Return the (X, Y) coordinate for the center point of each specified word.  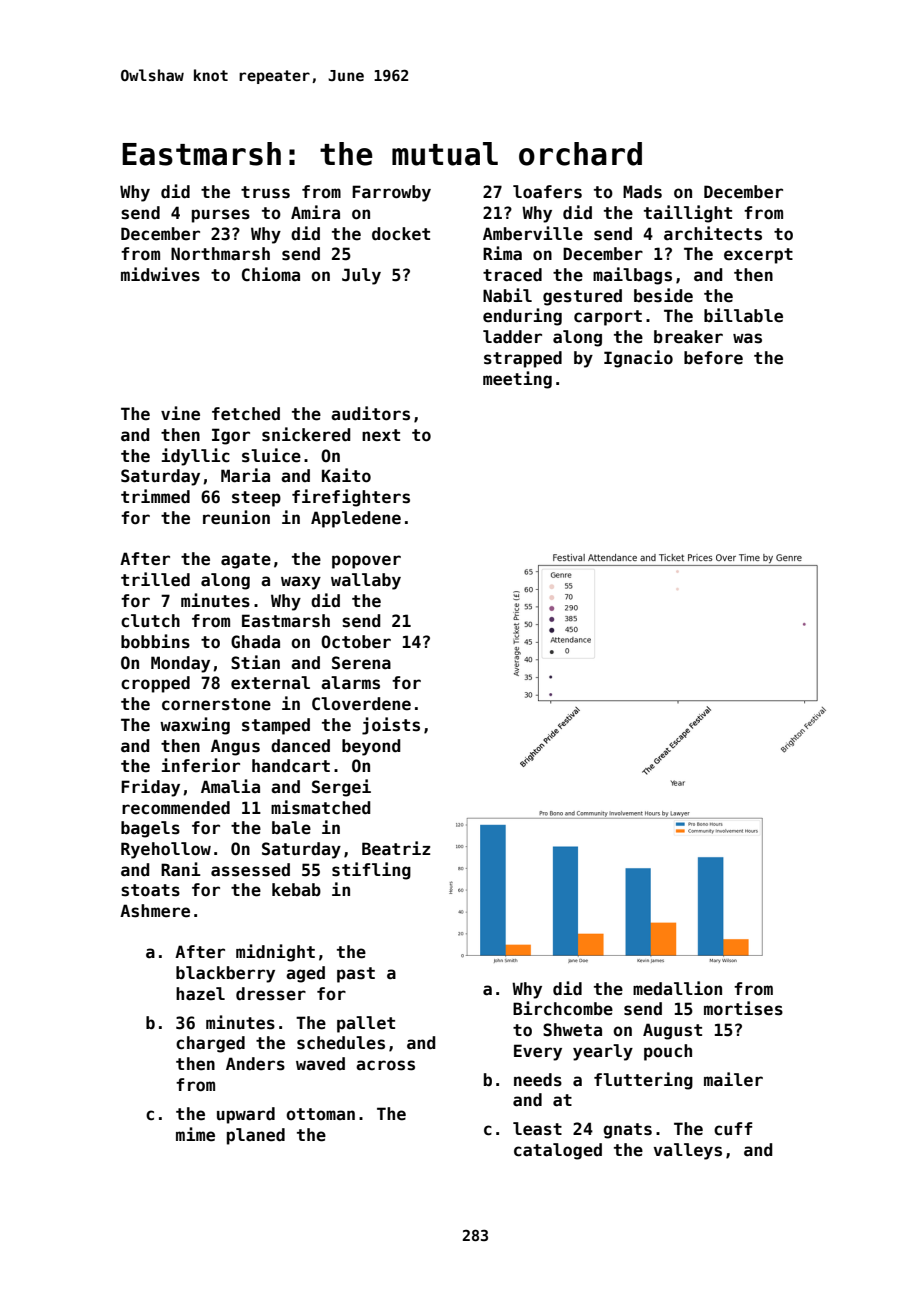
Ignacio (638, 359)
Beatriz (396, 848)
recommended (176, 808)
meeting (517, 380)
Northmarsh (220, 254)
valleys (688, 1151)
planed (256, 1136)
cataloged (558, 1151)
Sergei (341, 788)
